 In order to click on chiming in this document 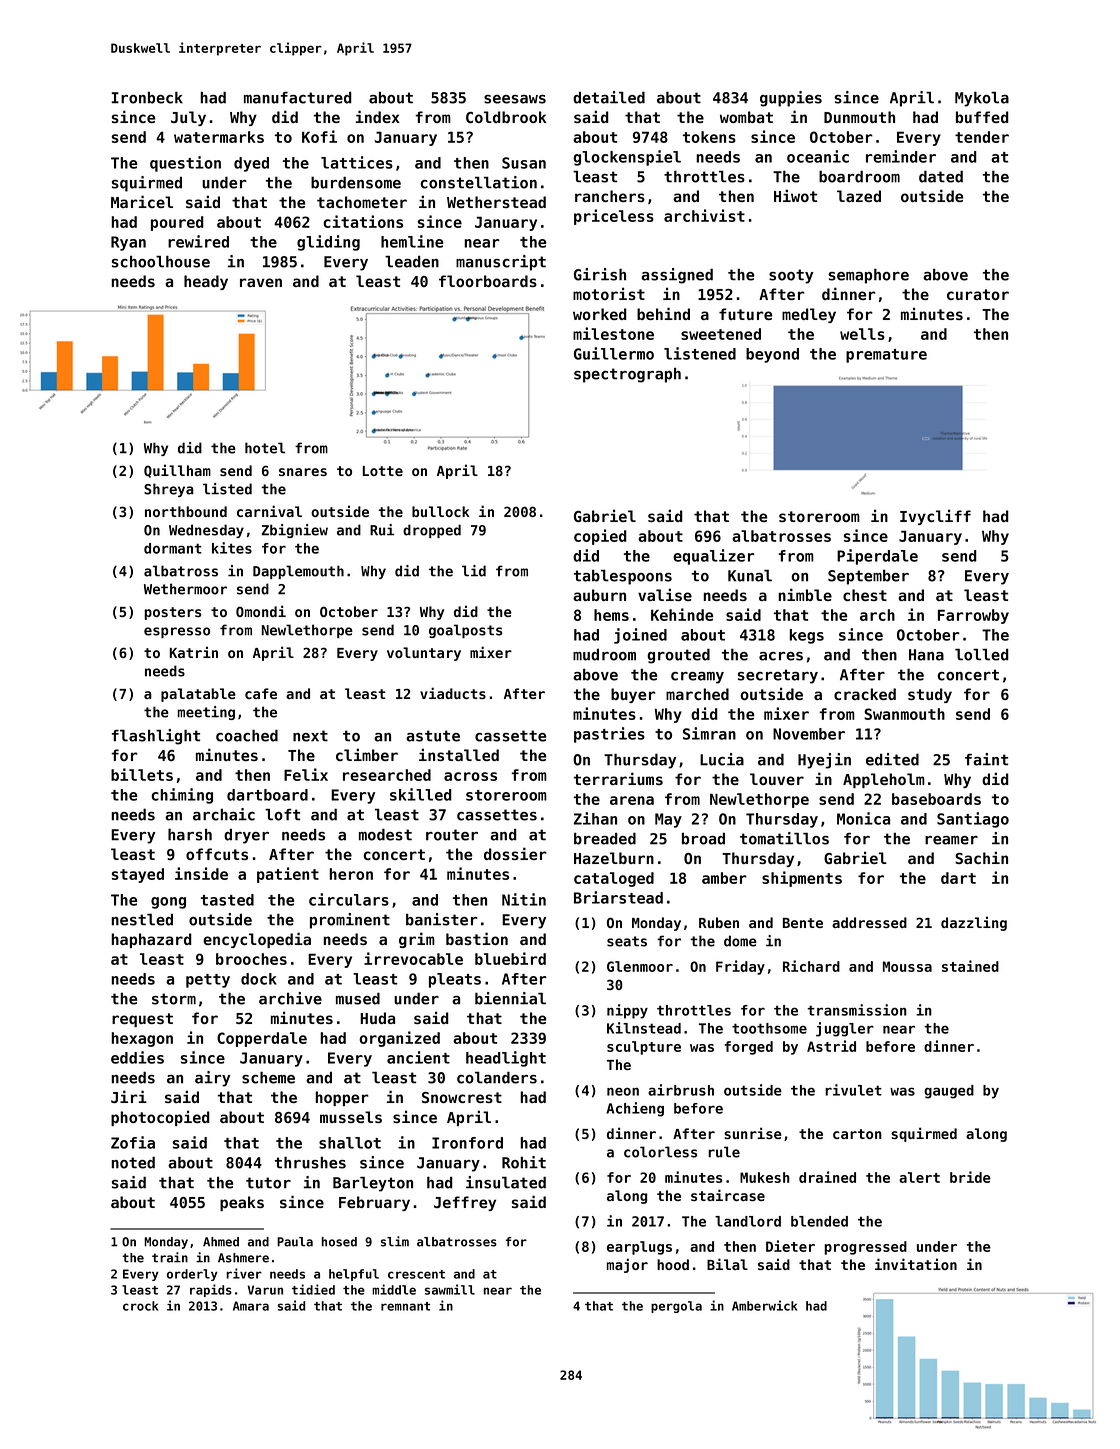, I will do `click(182, 796)`.
